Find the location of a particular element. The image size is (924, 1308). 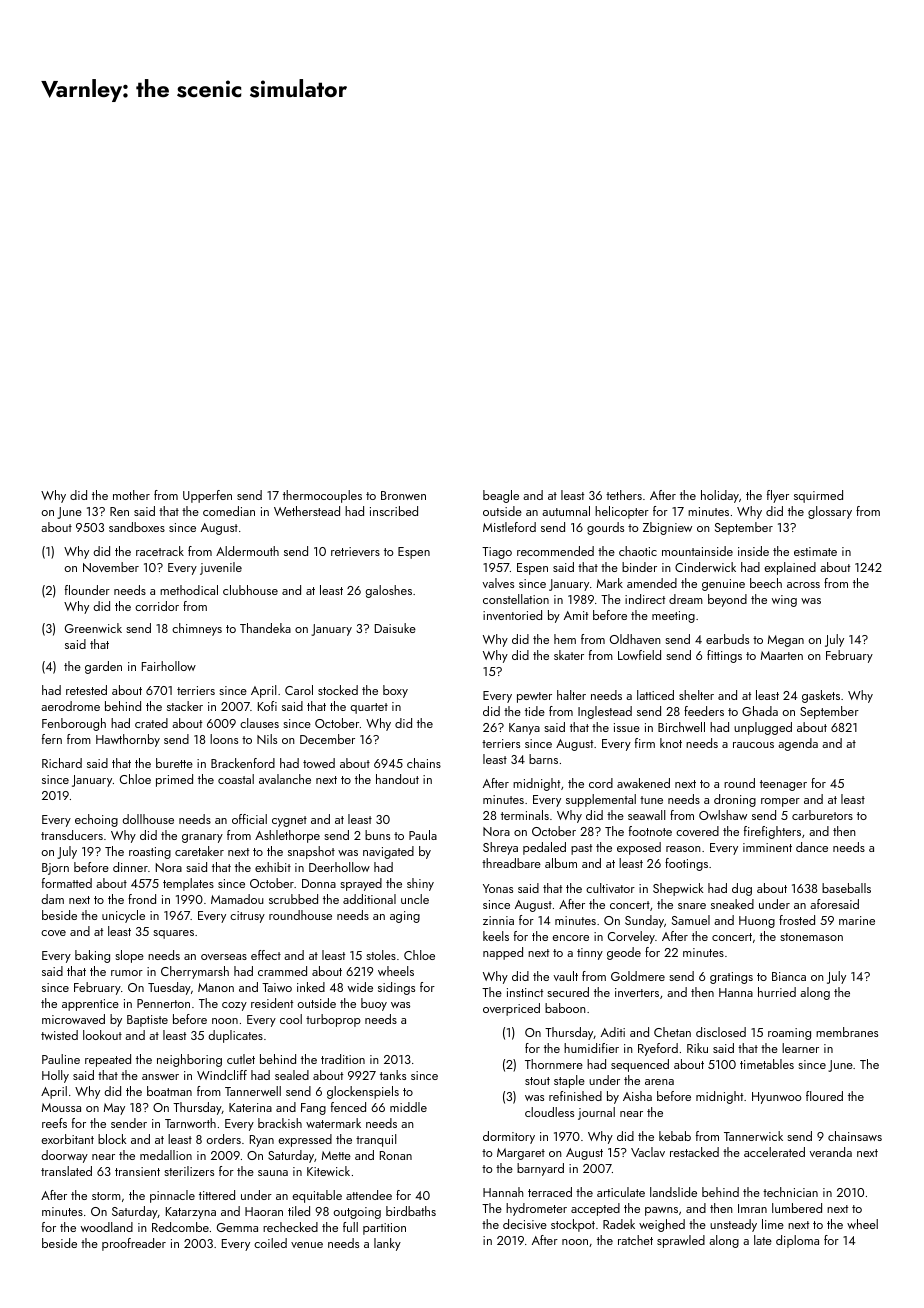

stout is located at coordinates (537, 1081).
